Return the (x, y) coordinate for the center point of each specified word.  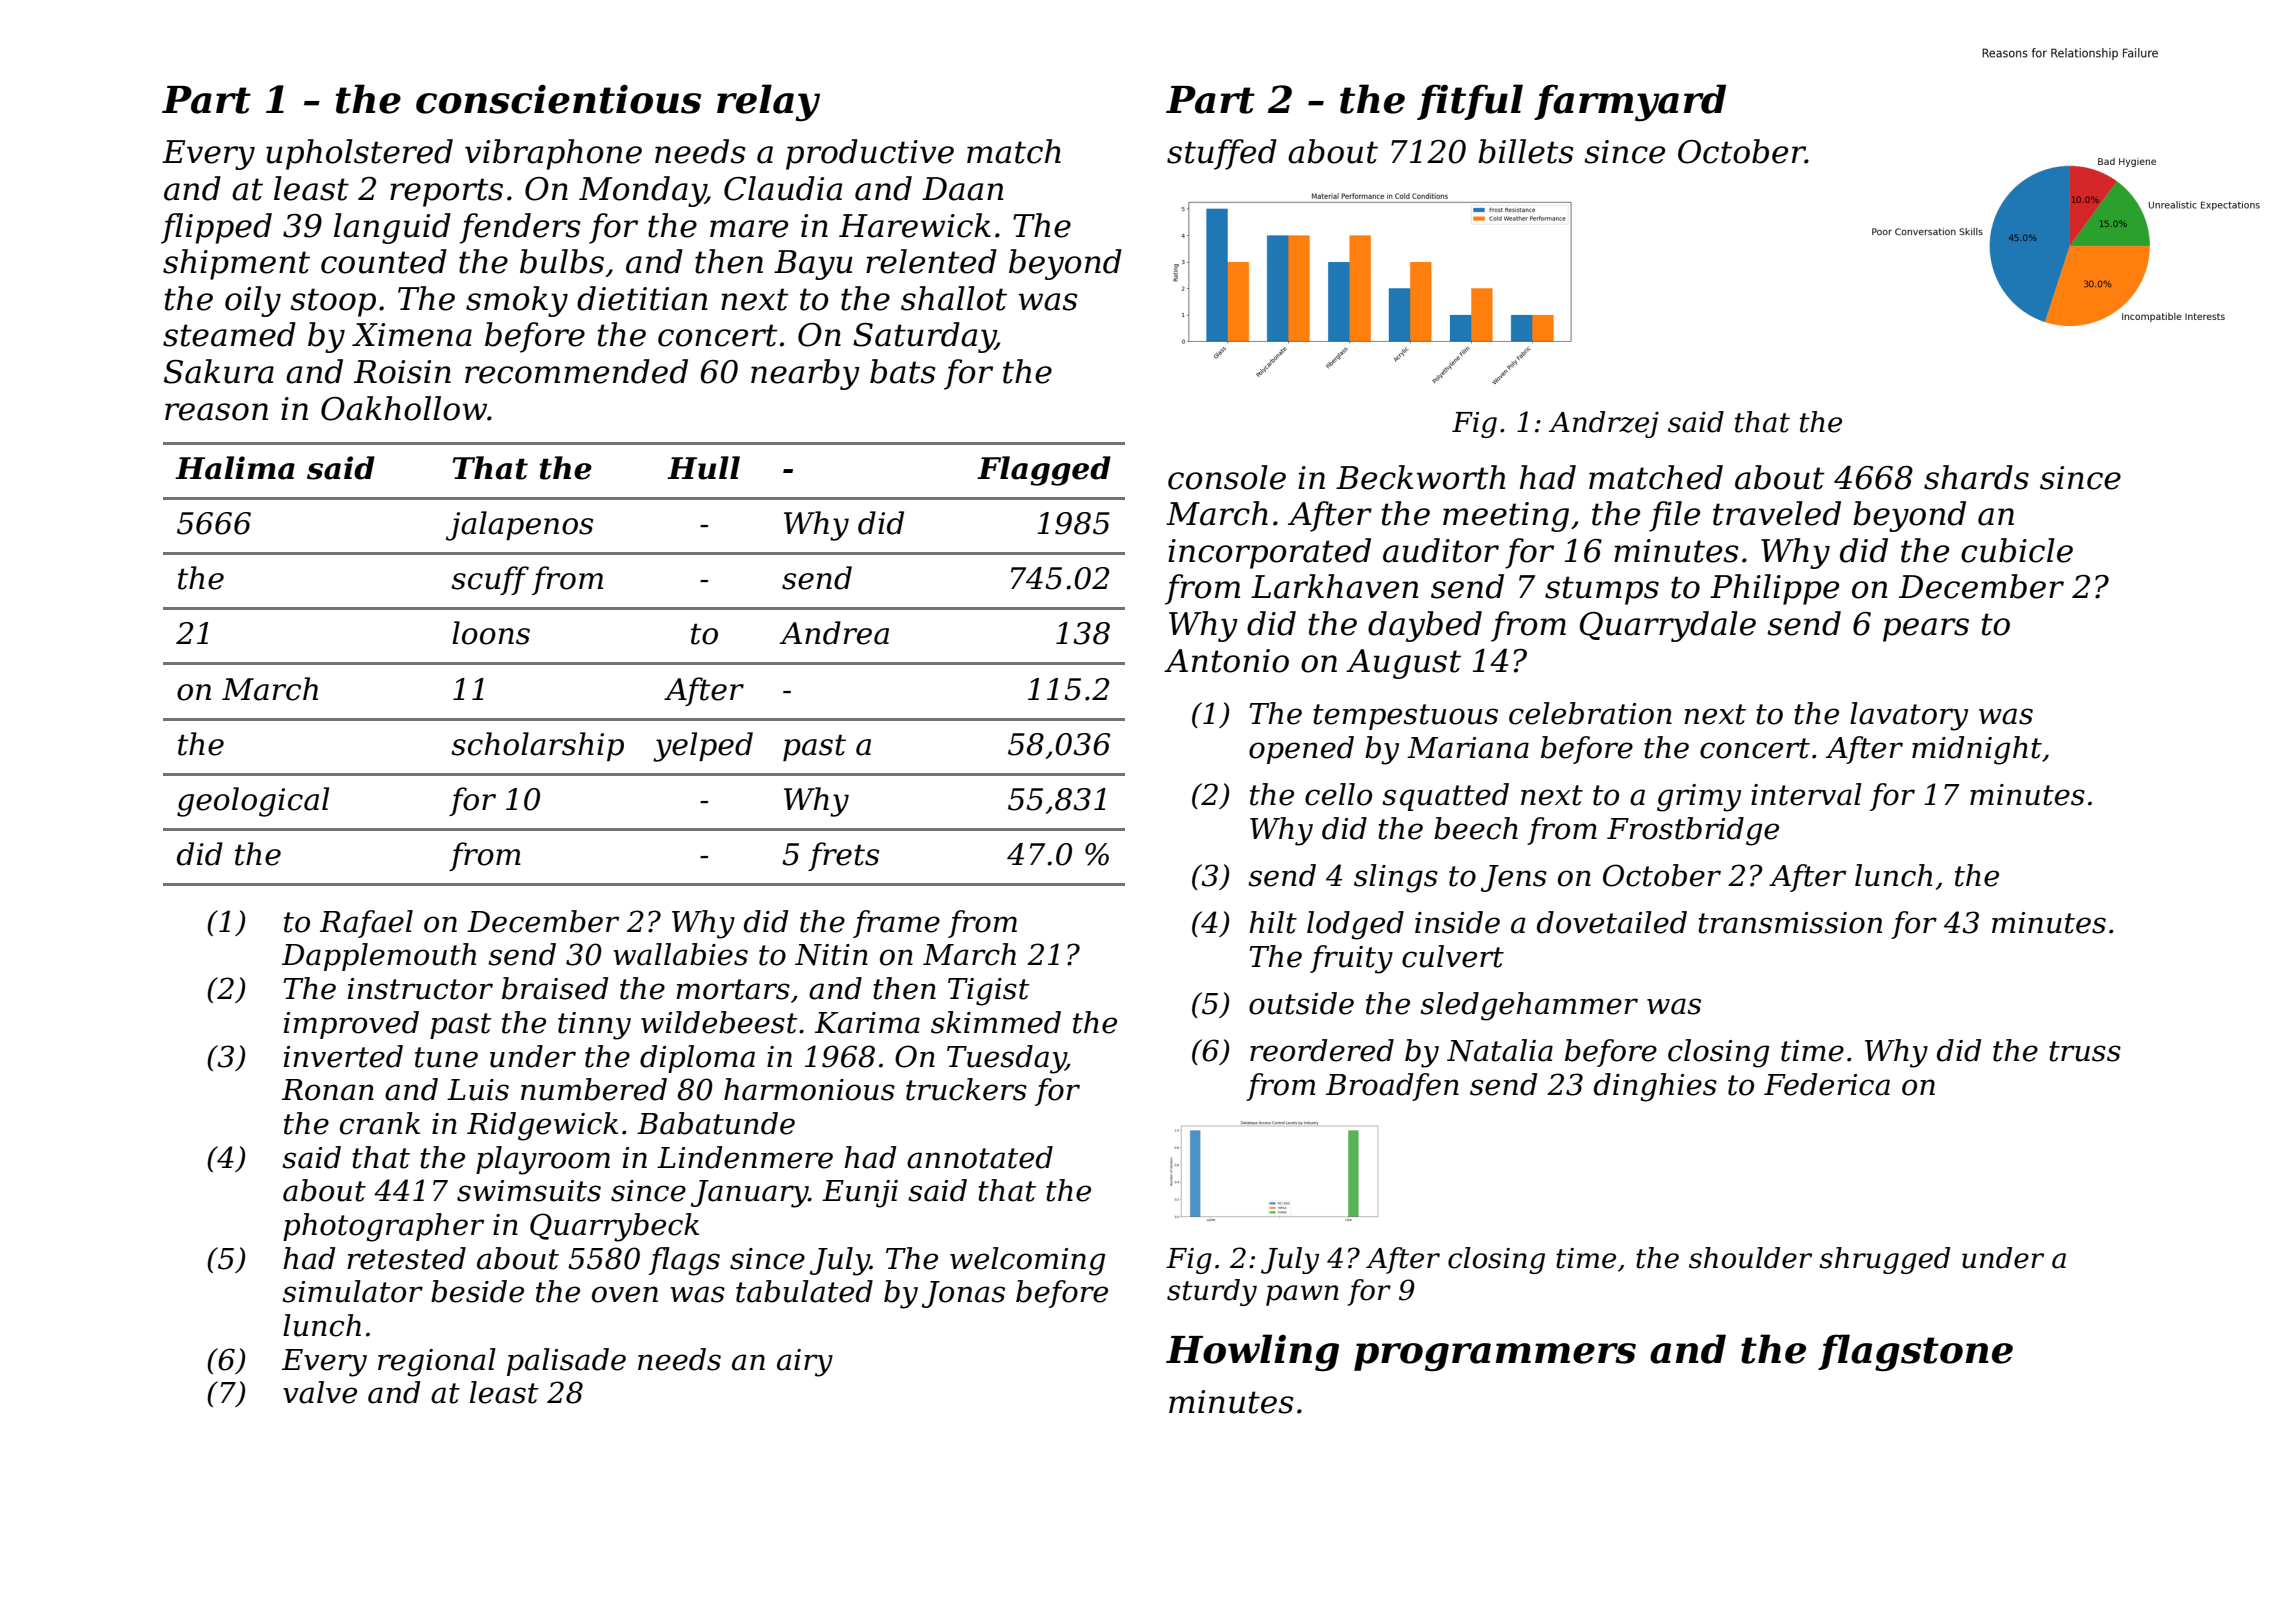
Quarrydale (1668, 626)
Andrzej (1604, 424)
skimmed (996, 1022)
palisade (566, 1362)
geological (253, 802)
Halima (235, 468)
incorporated (1269, 553)
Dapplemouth (379, 957)
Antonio (1226, 661)
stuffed (1222, 154)
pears (1926, 630)
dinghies (1655, 1087)
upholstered (359, 154)
